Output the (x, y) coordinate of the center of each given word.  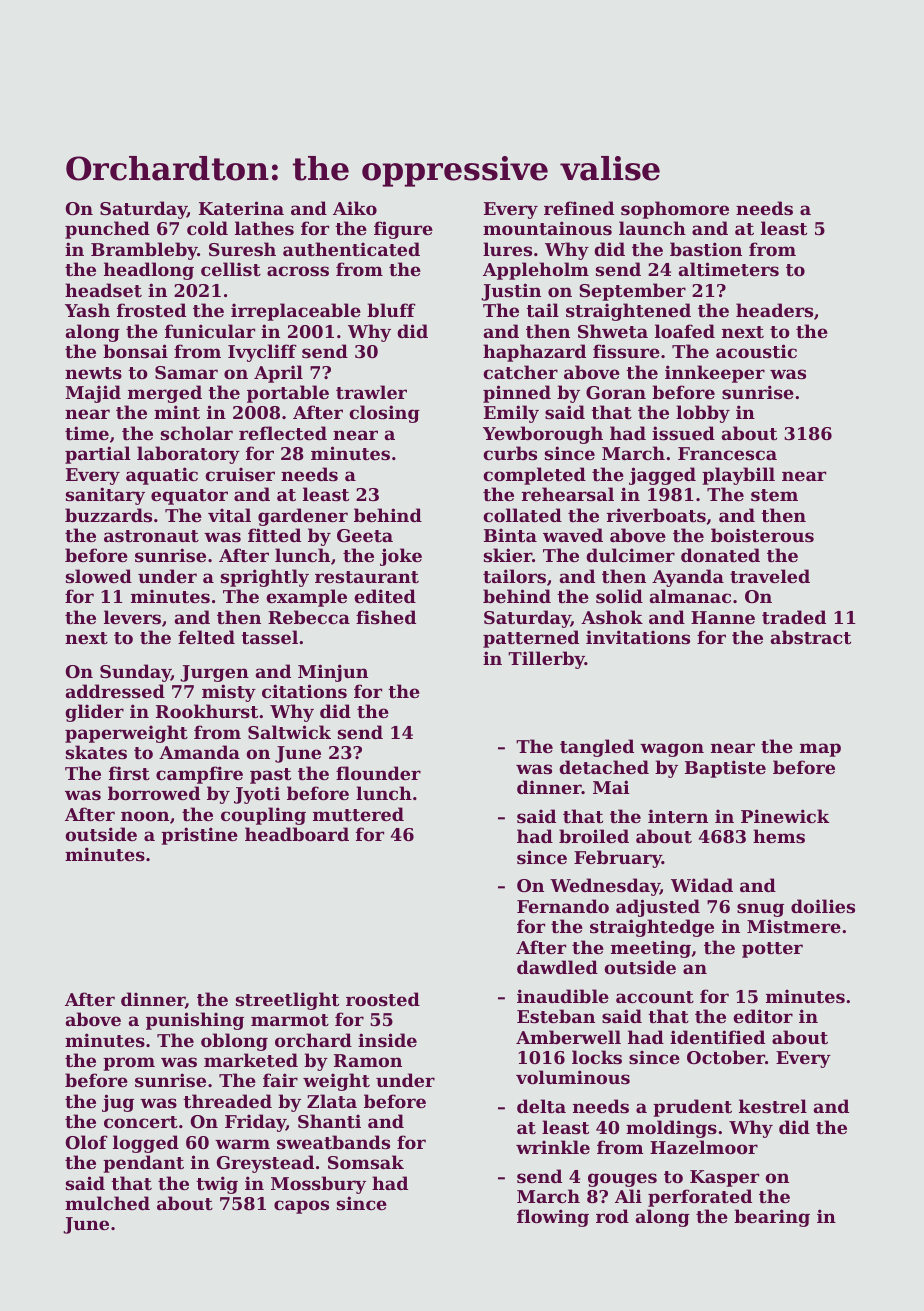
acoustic (756, 351)
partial (98, 455)
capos (301, 1207)
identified (717, 1037)
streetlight (287, 1001)
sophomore (675, 210)
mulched (107, 1203)
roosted (383, 999)
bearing (772, 1218)
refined (579, 208)
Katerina (241, 208)
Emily (511, 414)
